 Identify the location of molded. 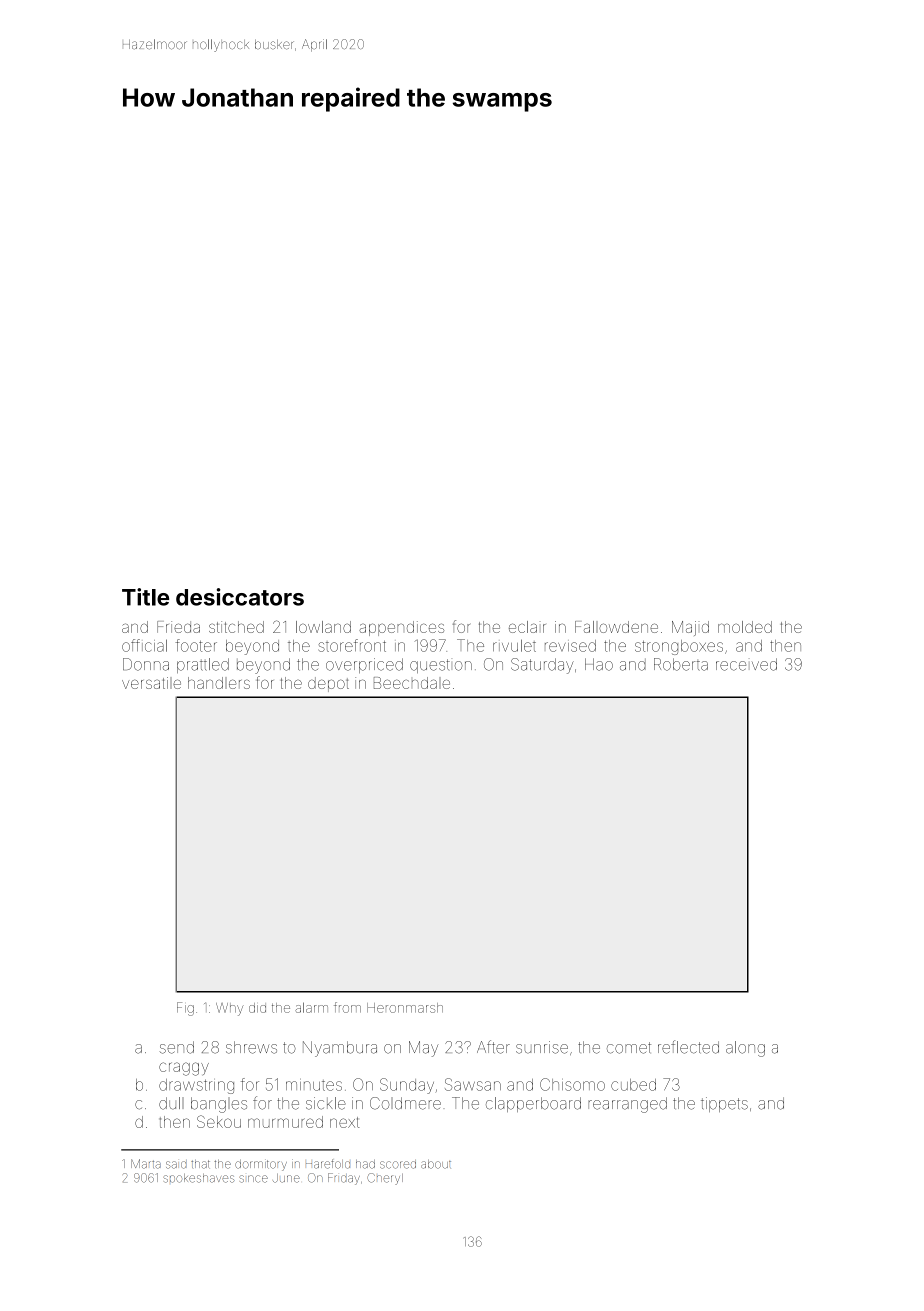
(745, 627).
